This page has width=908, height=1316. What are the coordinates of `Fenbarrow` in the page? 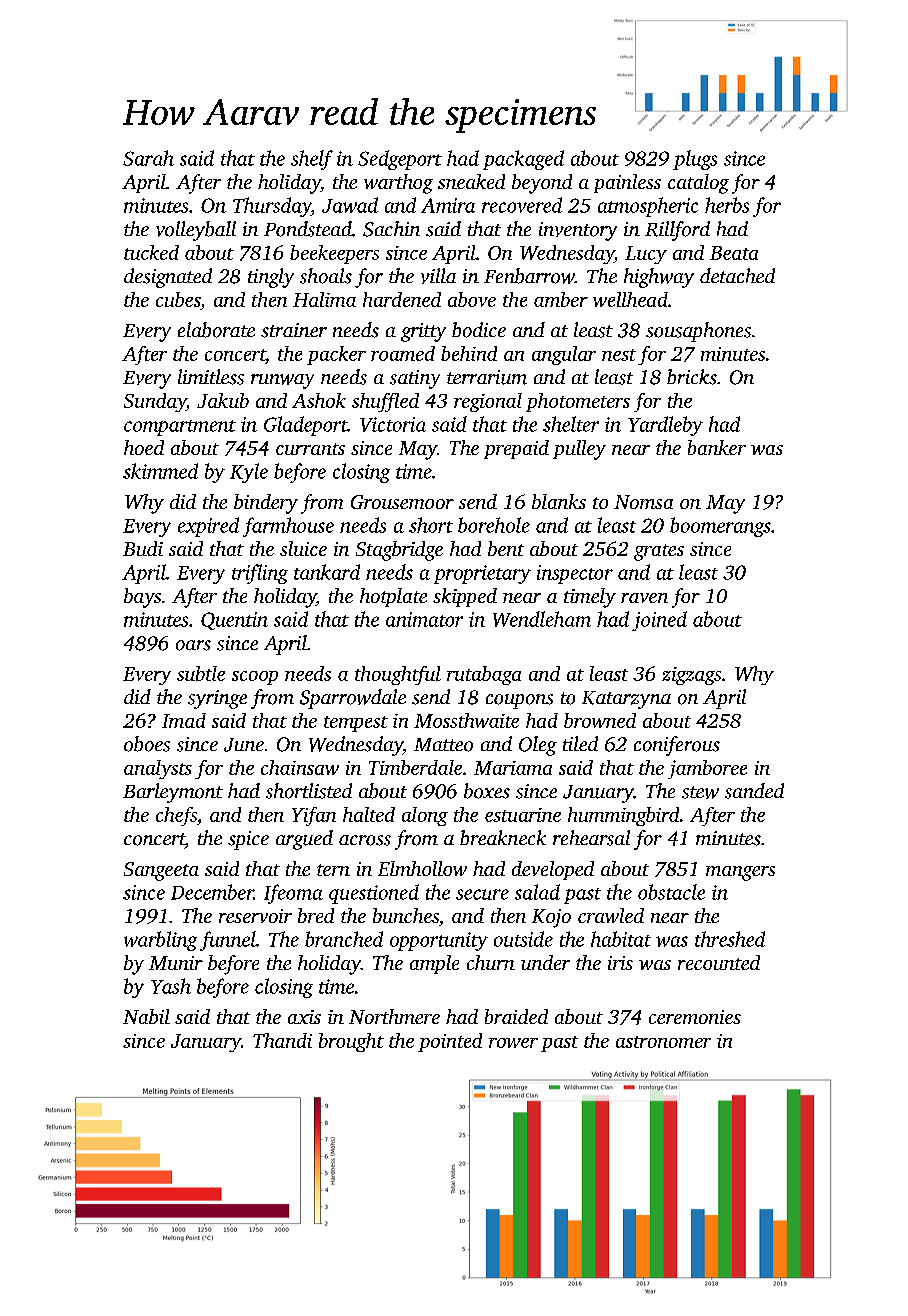 It's located at (529, 276).
